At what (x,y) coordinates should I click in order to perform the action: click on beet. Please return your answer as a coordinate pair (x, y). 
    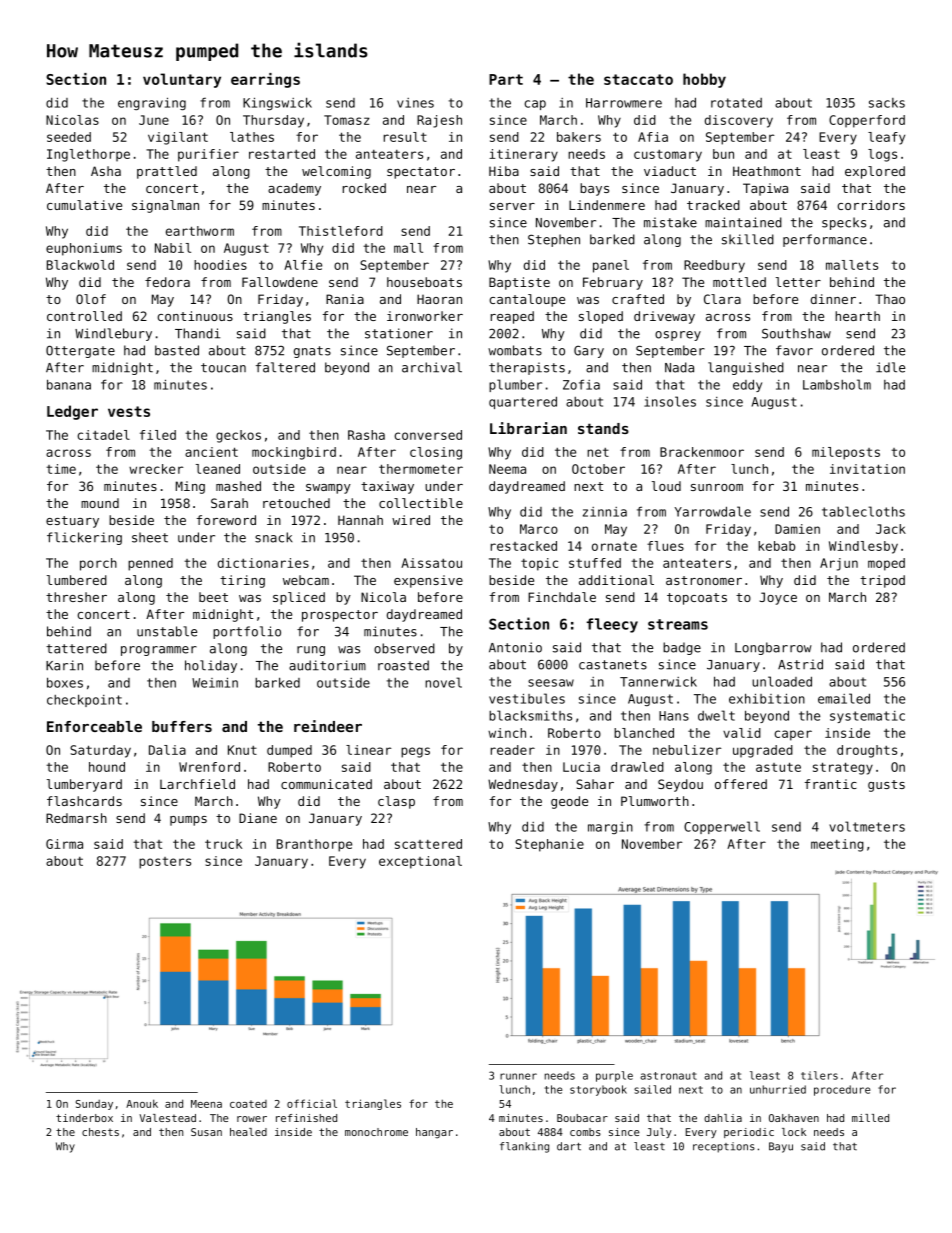
    Looking at the image, I should click on (213, 597).
